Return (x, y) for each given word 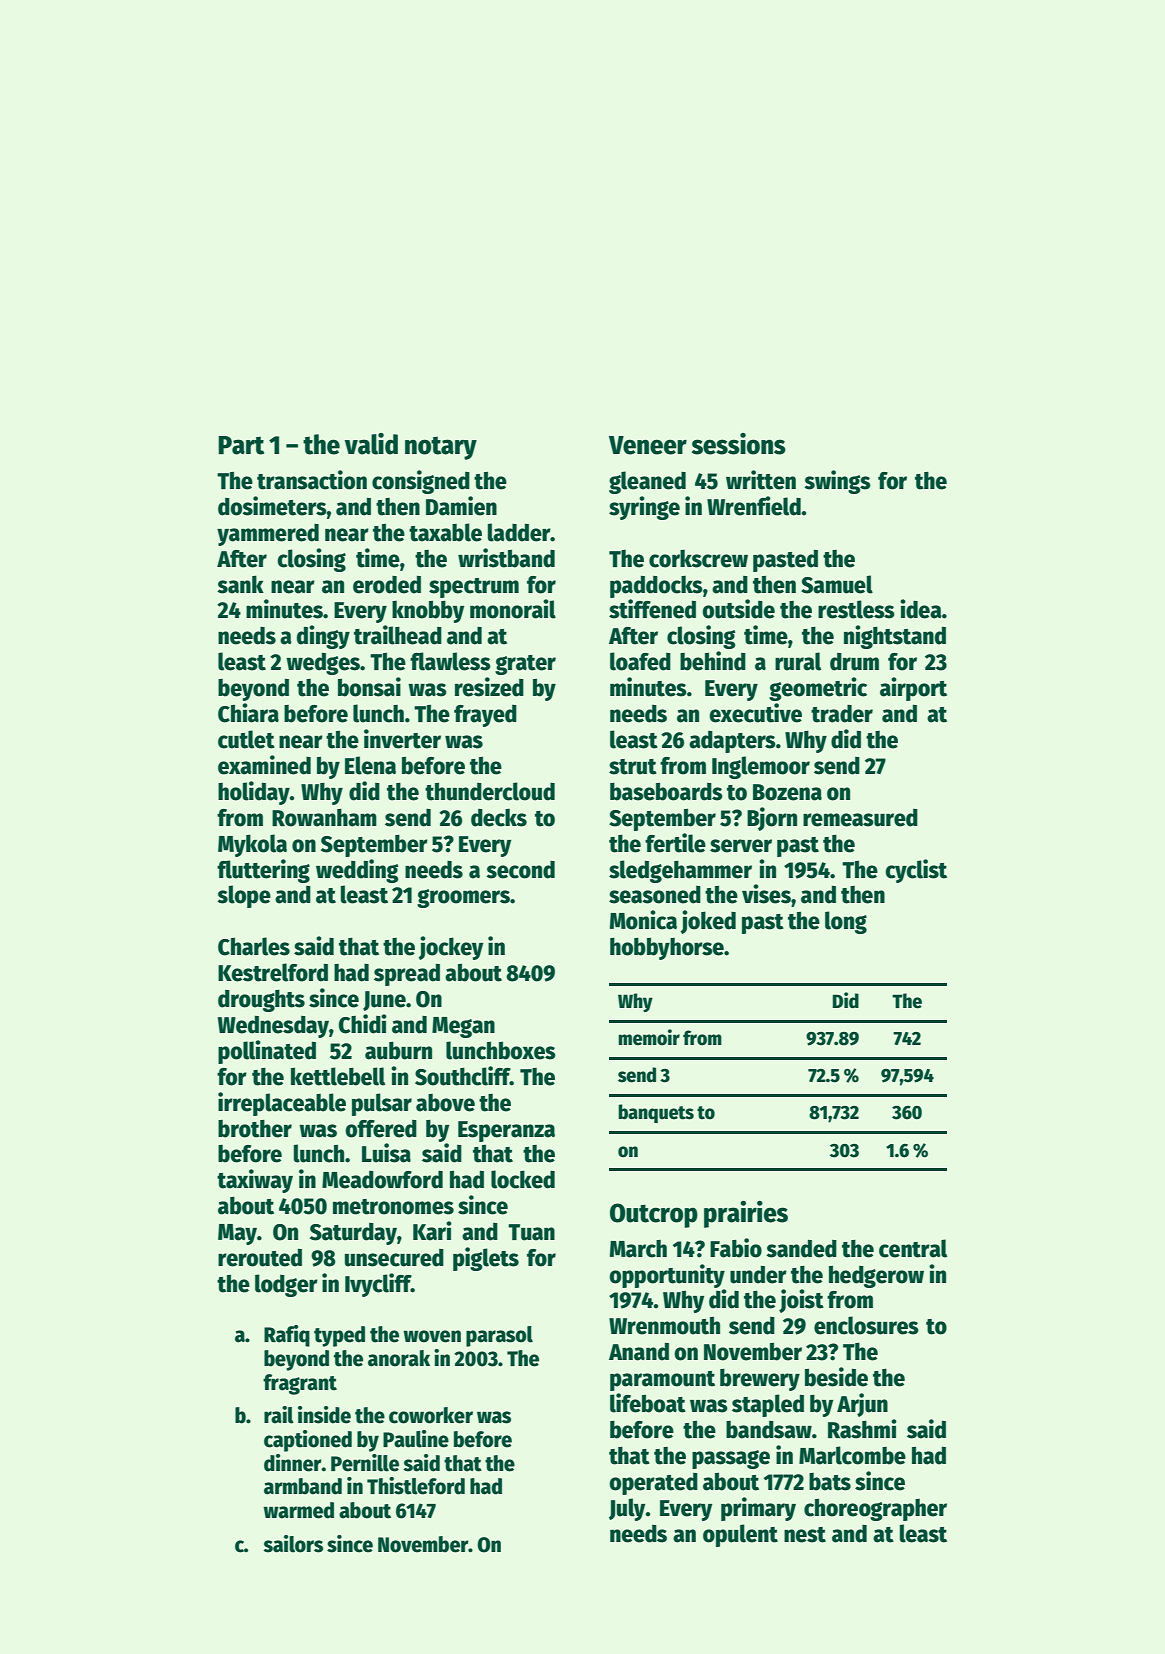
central (913, 1248)
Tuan (531, 1232)
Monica (643, 920)
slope (244, 896)
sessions (739, 444)
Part (241, 445)
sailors (293, 1544)
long (846, 922)
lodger (286, 1285)
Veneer (648, 445)
